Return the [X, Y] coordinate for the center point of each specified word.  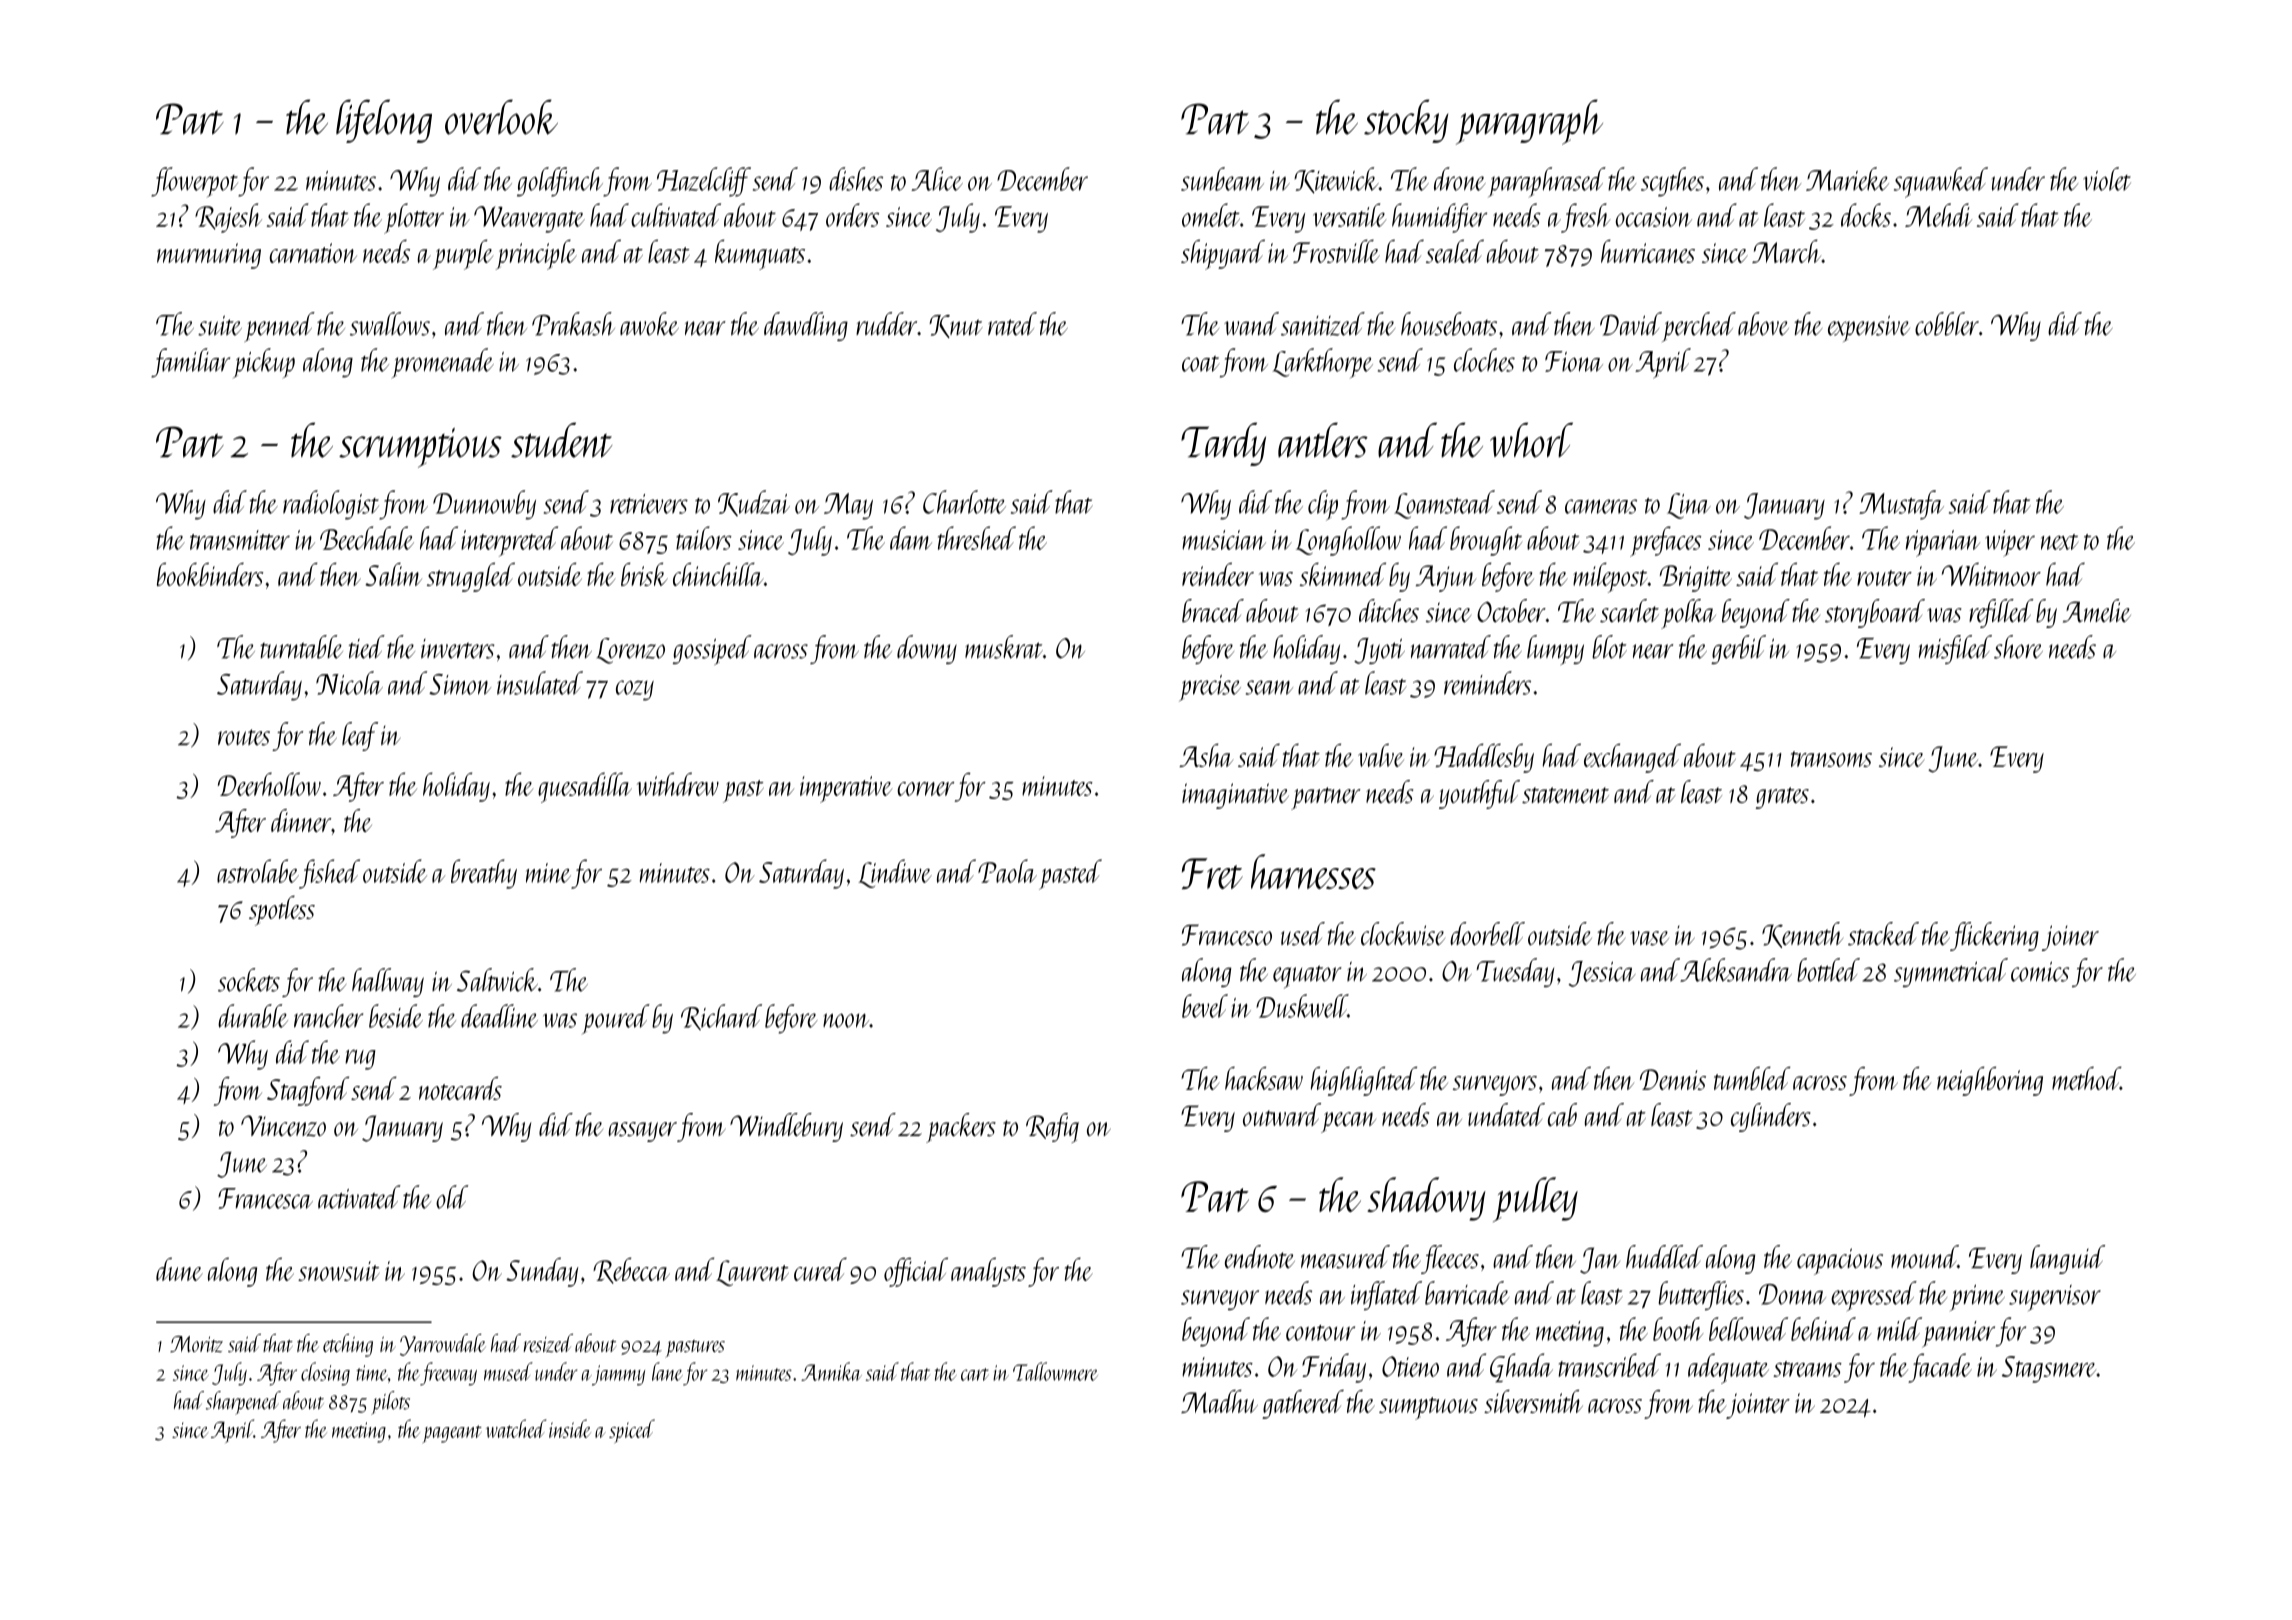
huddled [1664, 1256]
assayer [643, 1132]
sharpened [243, 1403]
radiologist [331, 505]
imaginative [1235, 796]
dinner [301, 820]
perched [1699, 327]
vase [1649, 938]
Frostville [1336, 251]
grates [1782, 798]
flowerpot [194, 182]
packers [961, 1128]
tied [367, 647]
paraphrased [1547, 182]
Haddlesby [1484, 758]
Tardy [1223, 444]
